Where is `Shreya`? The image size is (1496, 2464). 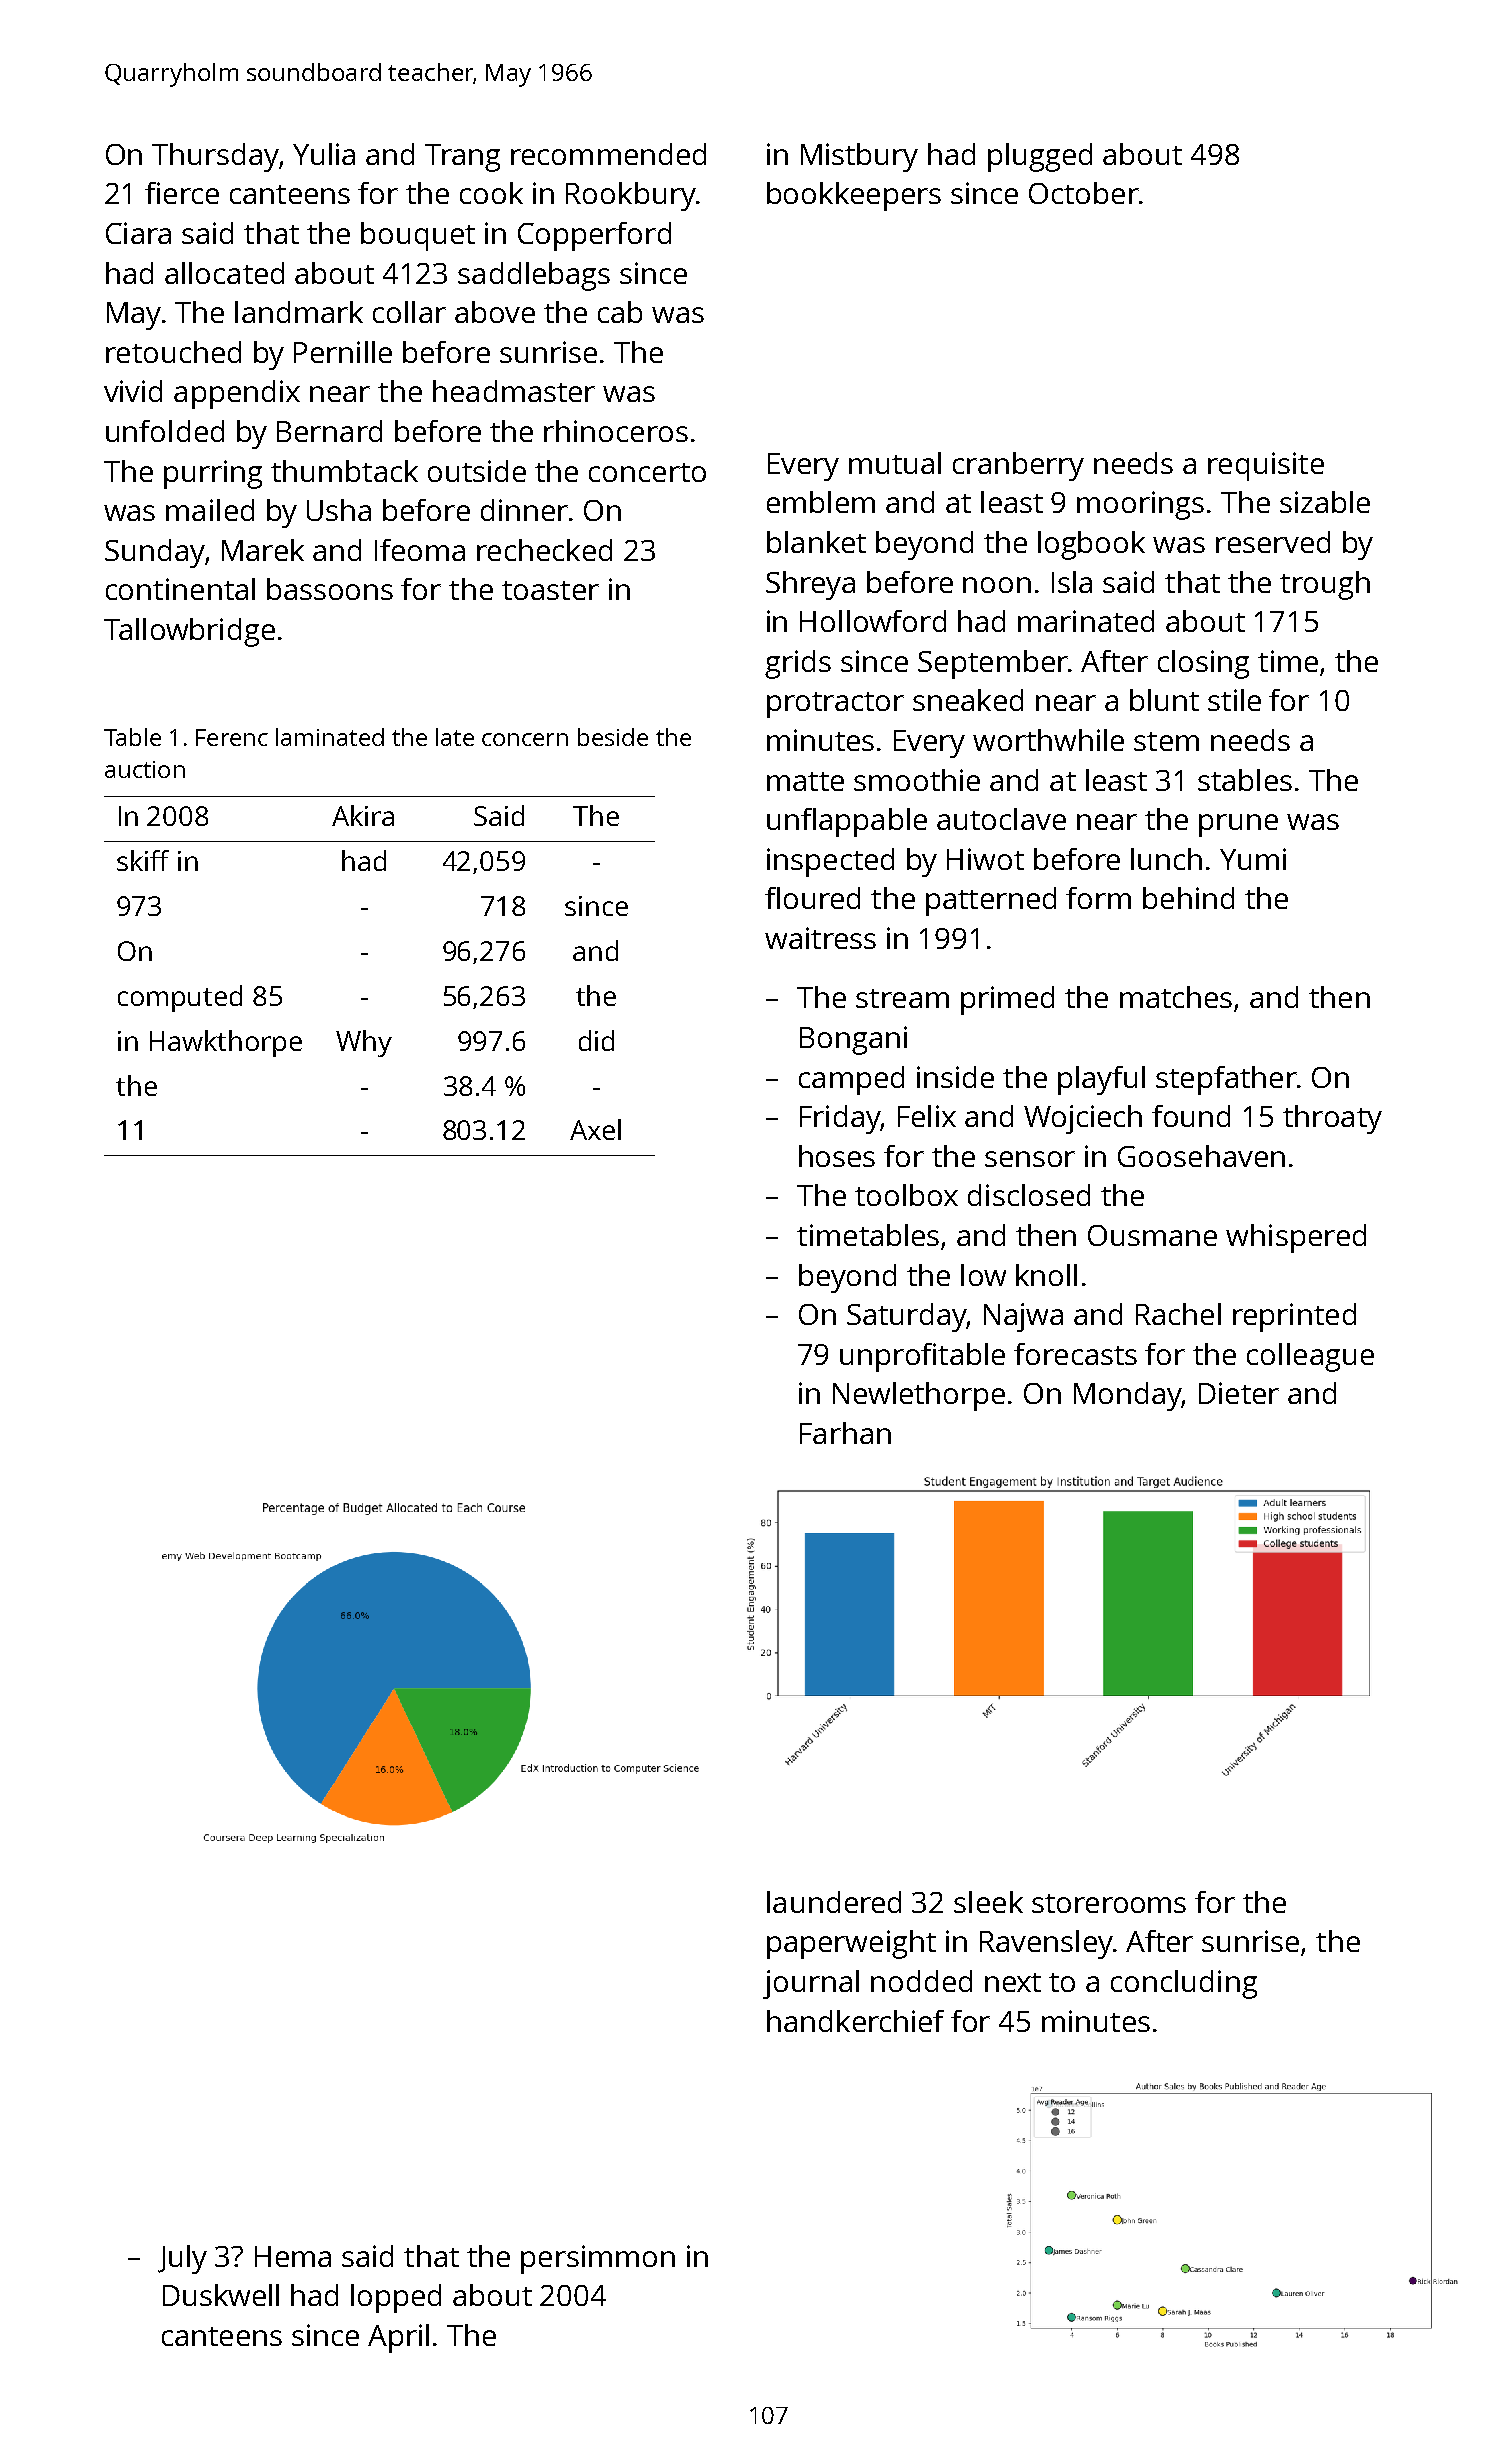 Shreya is located at coordinates (810, 585).
